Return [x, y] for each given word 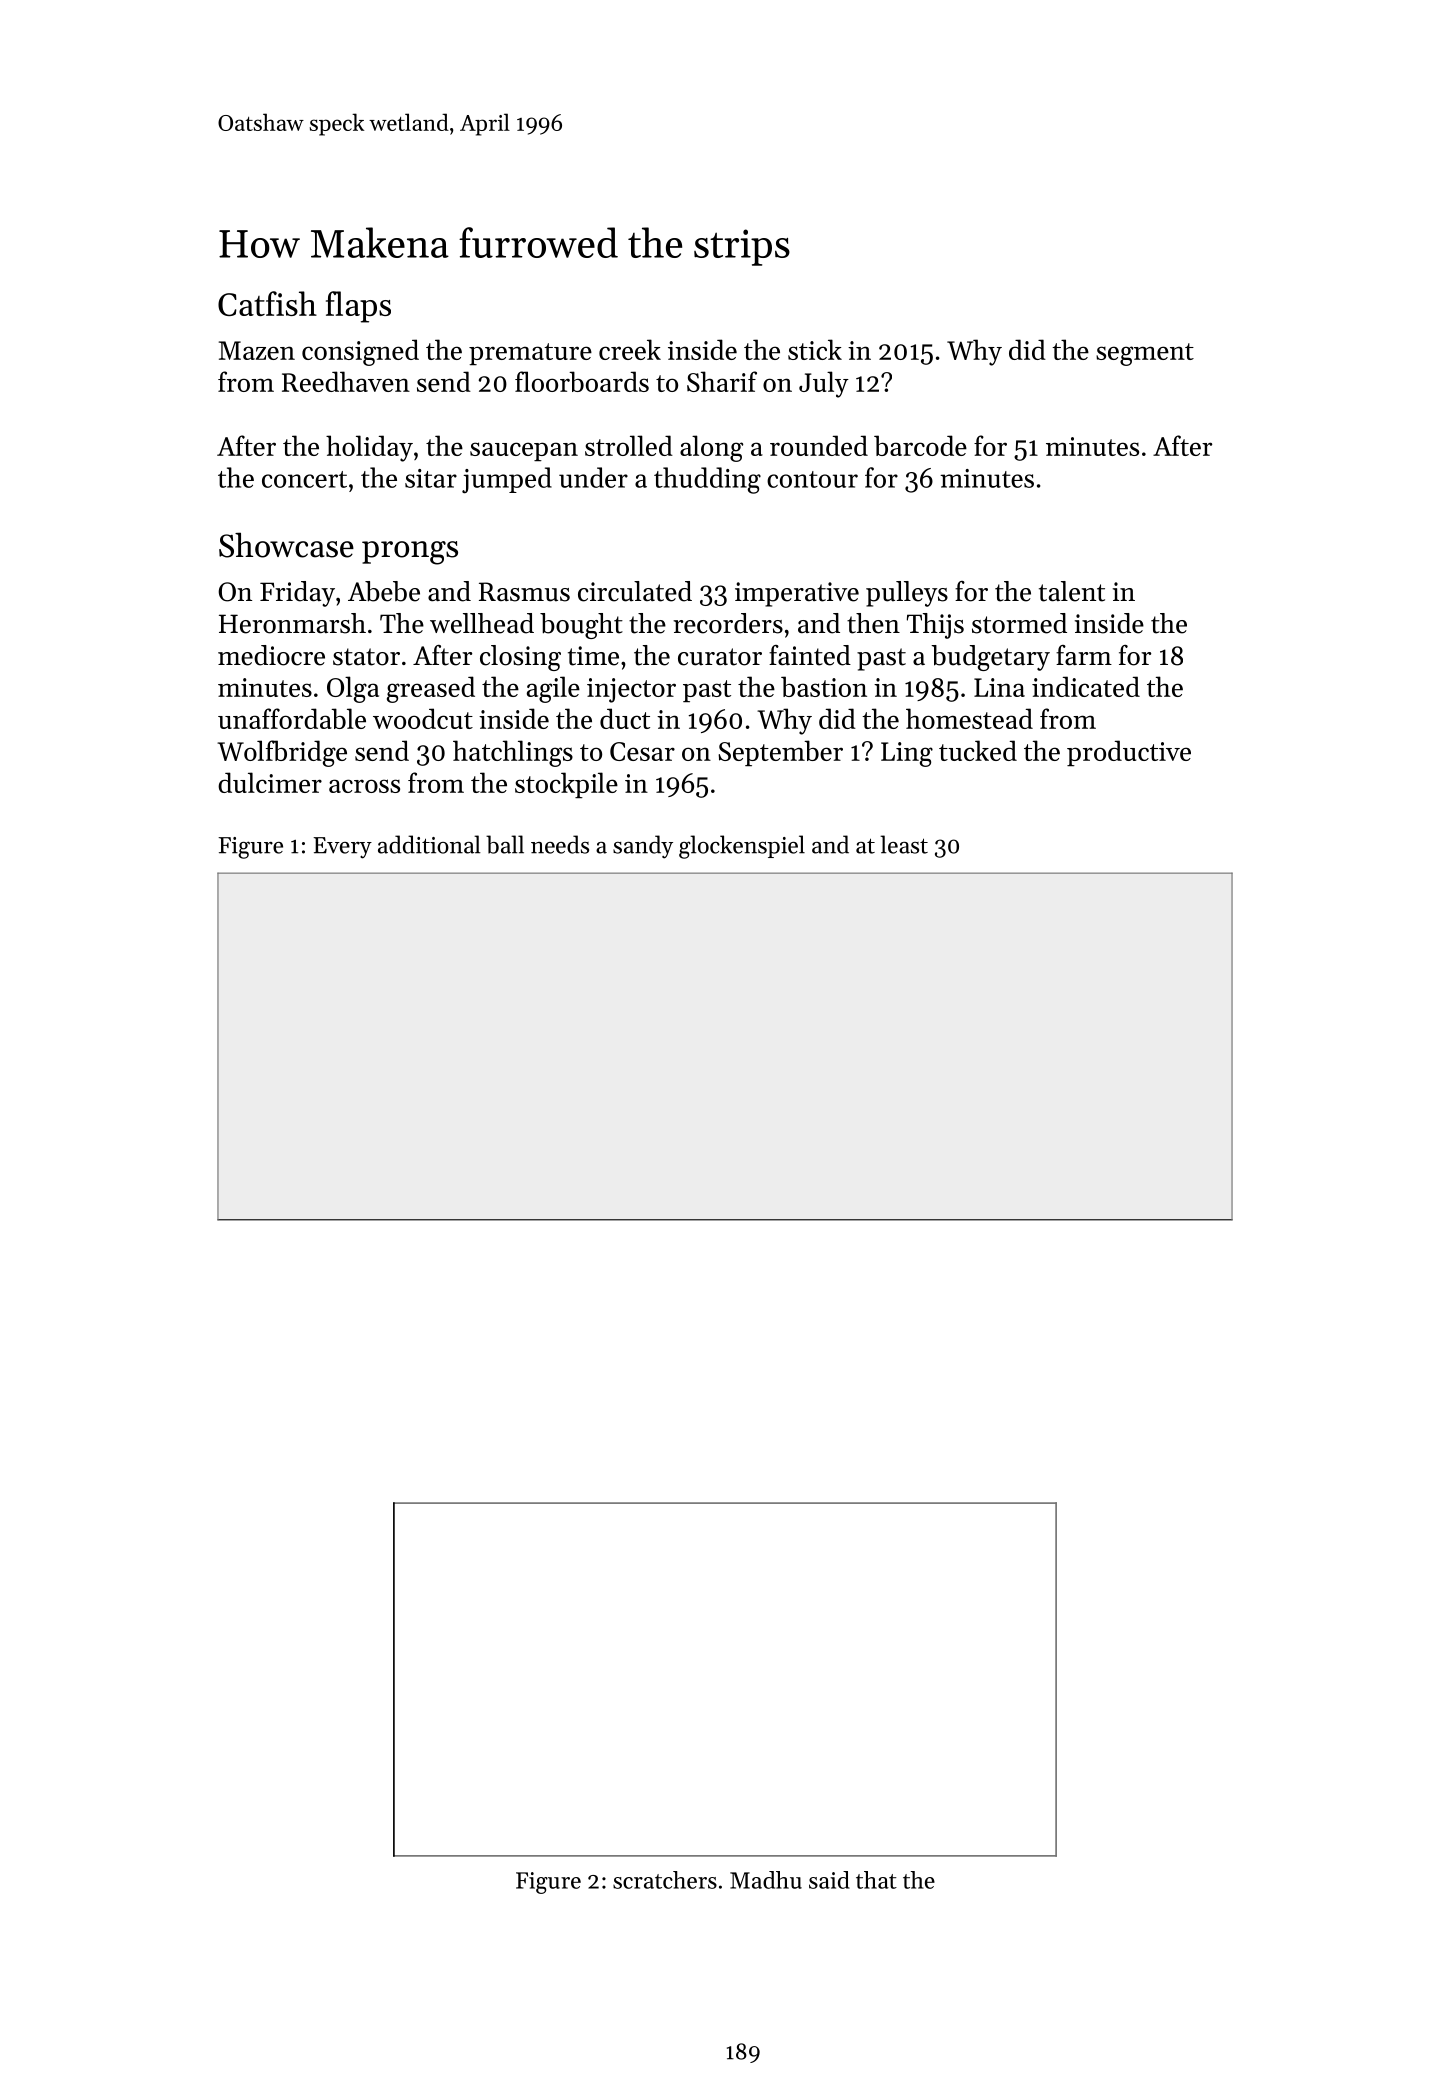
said [829, 1880]
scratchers [665, 1880]
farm [1084, 655]
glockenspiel [742, 847]
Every [342, 848]
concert [304, 479]
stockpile [566, 785]
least [904, 844]
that [876, 1880]
